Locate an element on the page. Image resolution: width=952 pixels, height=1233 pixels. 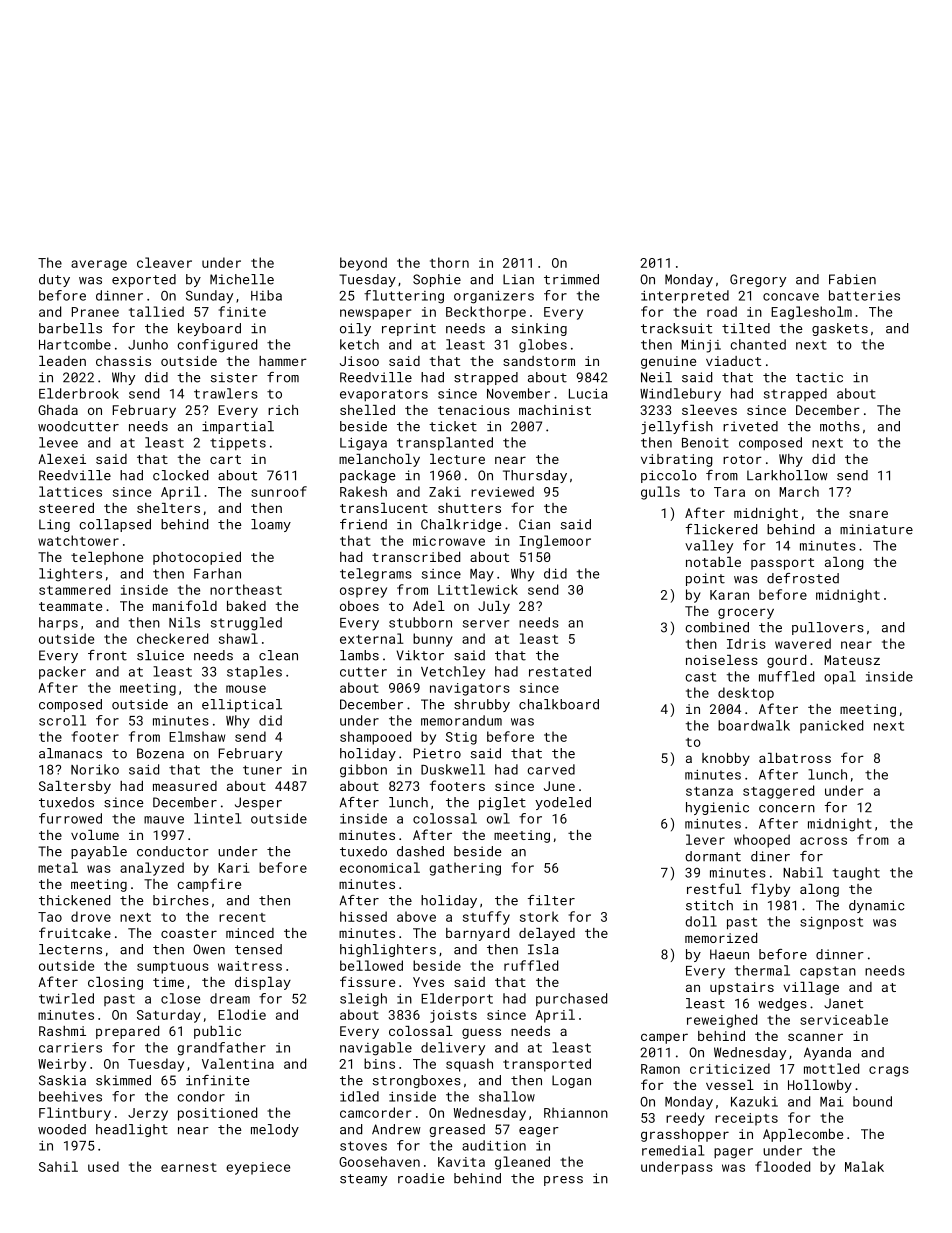
Saltersby is located at coordinates (75, 787).
